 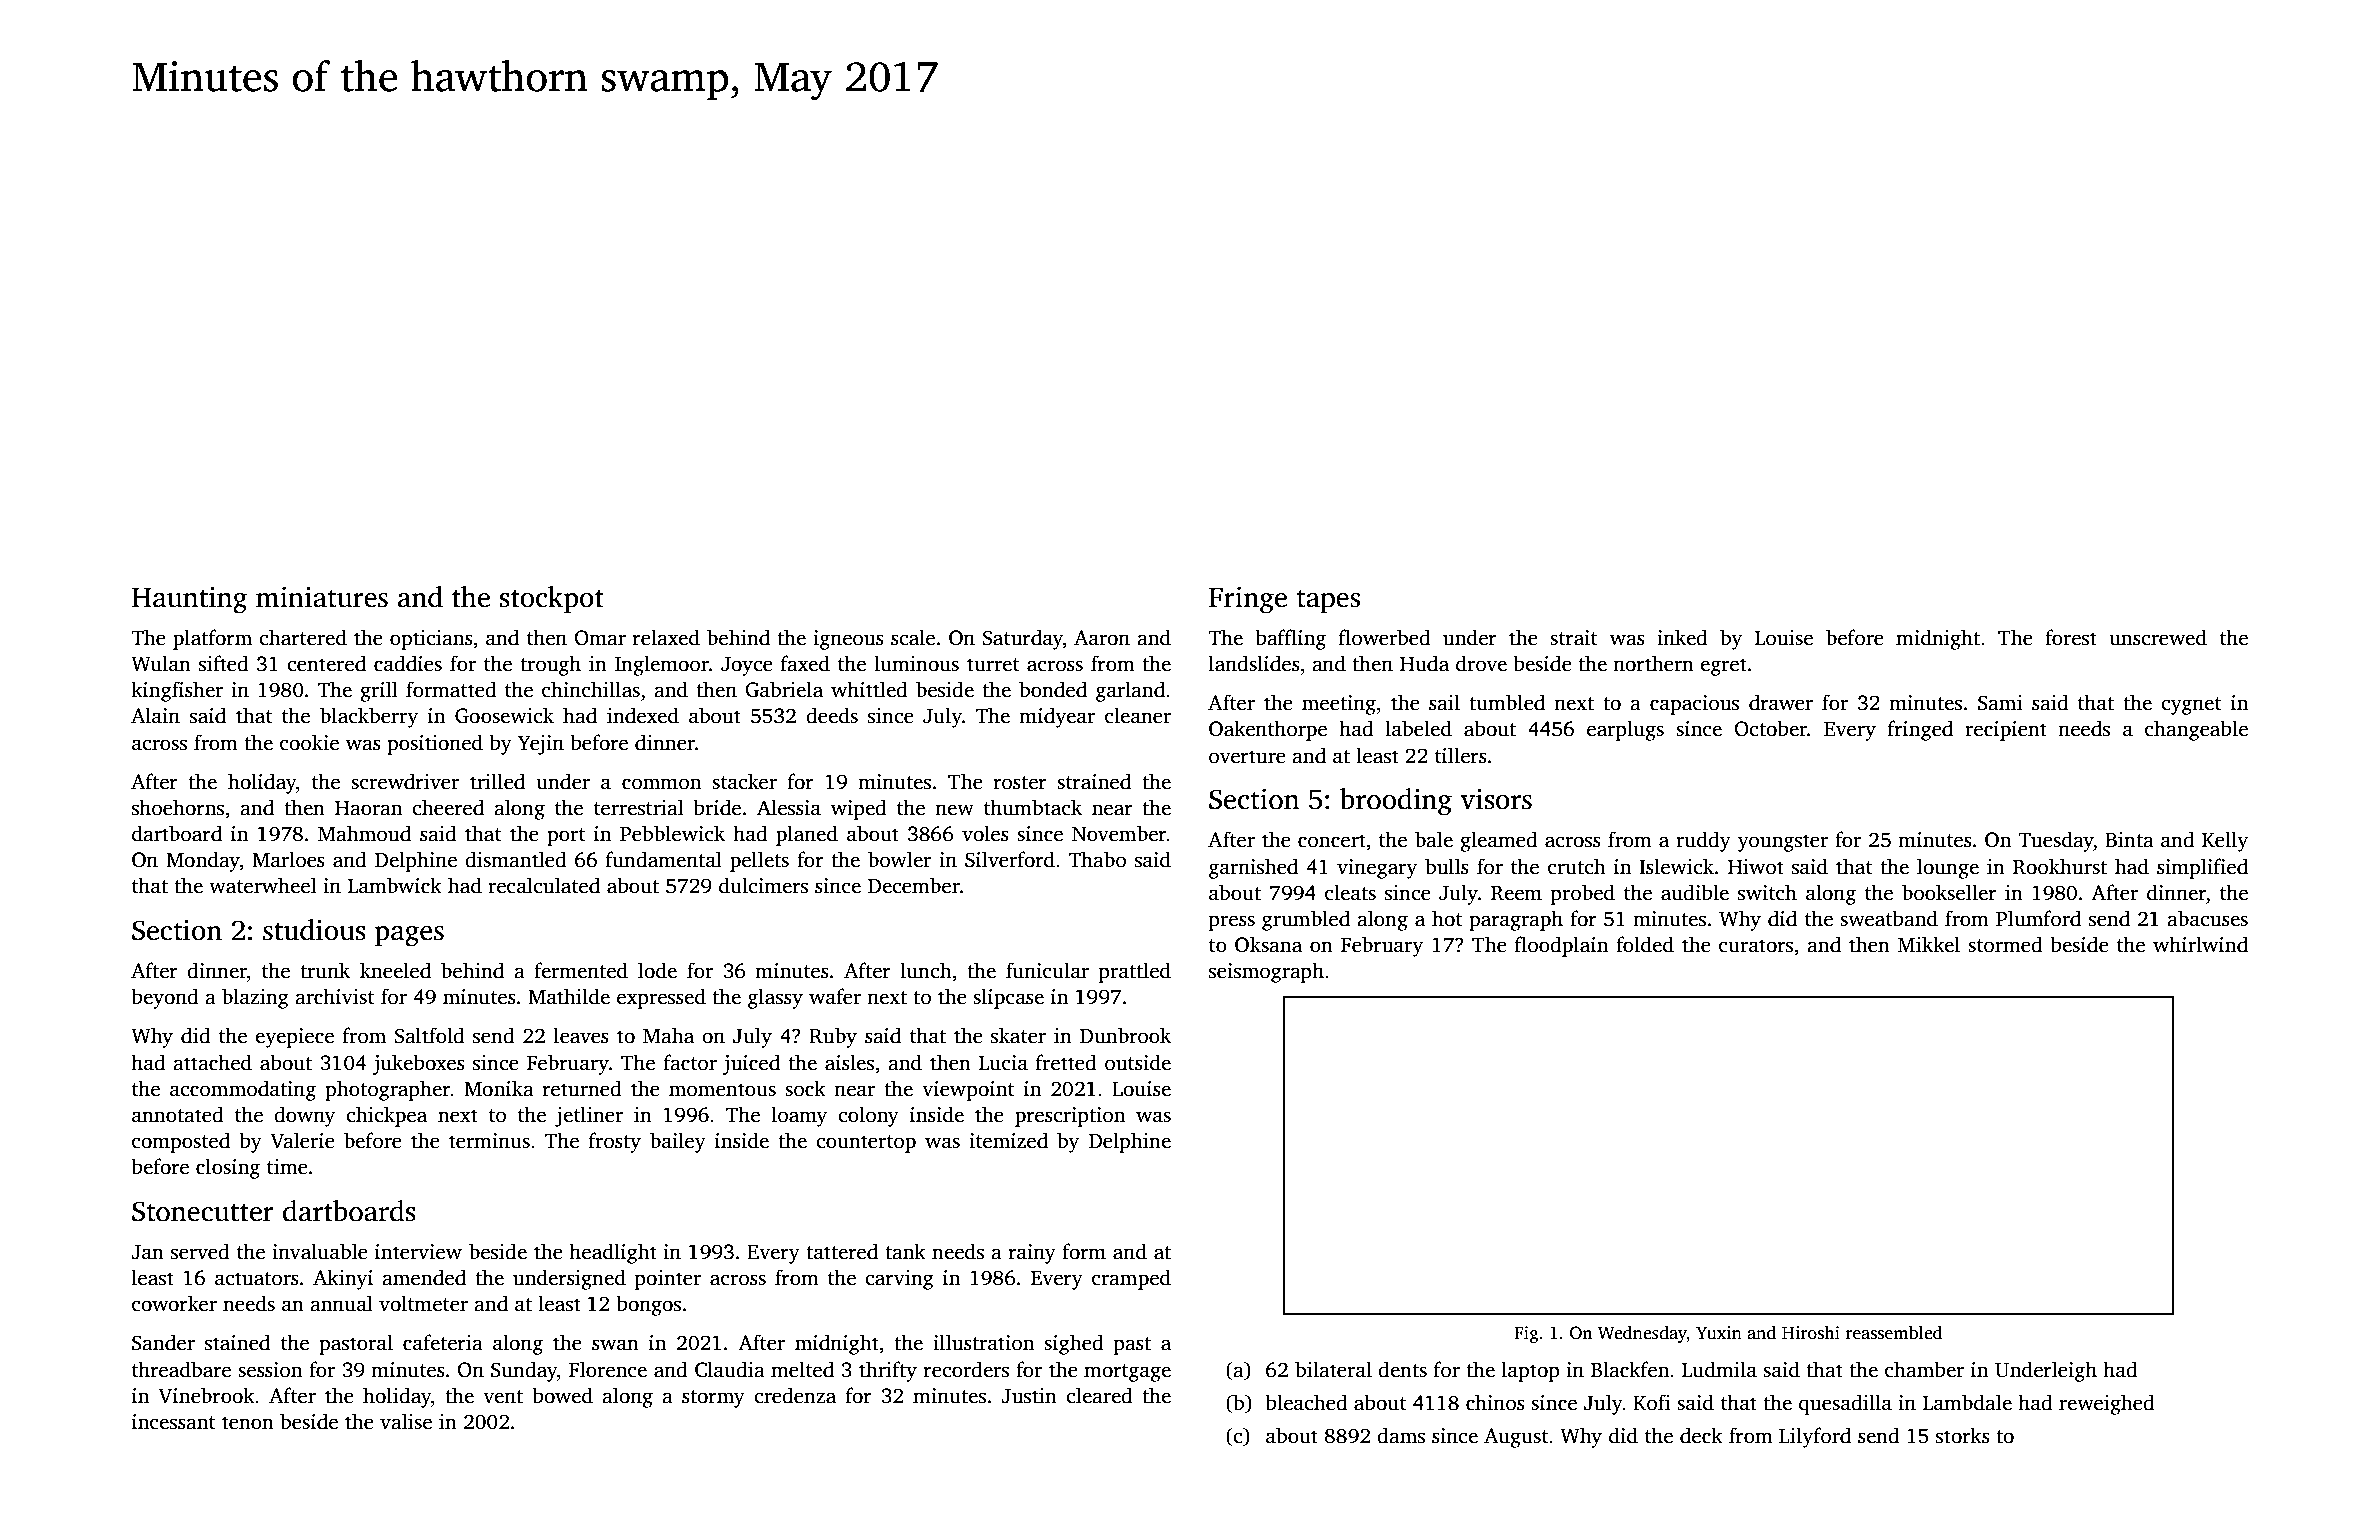 I want to click on bilateral, so click(x=1333, y=1369).
